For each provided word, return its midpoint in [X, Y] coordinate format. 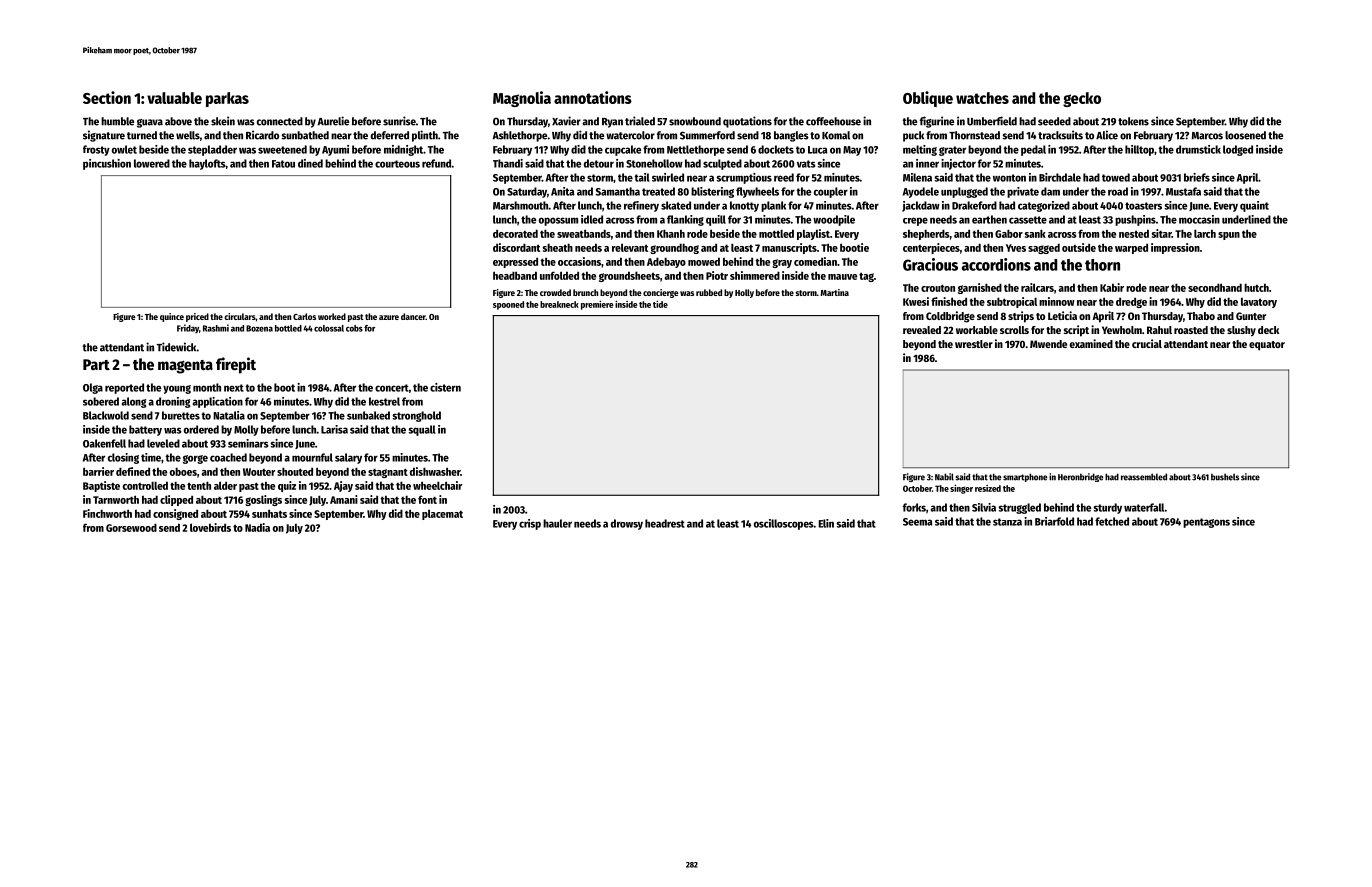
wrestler [974, 344]
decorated [515, 233]
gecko [1082, 99]
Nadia [257, 527]
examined [1091, 343]
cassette [1028, 220]
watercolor [630, 135]
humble [117, 121]
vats [806, 164]
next [234, 388]
